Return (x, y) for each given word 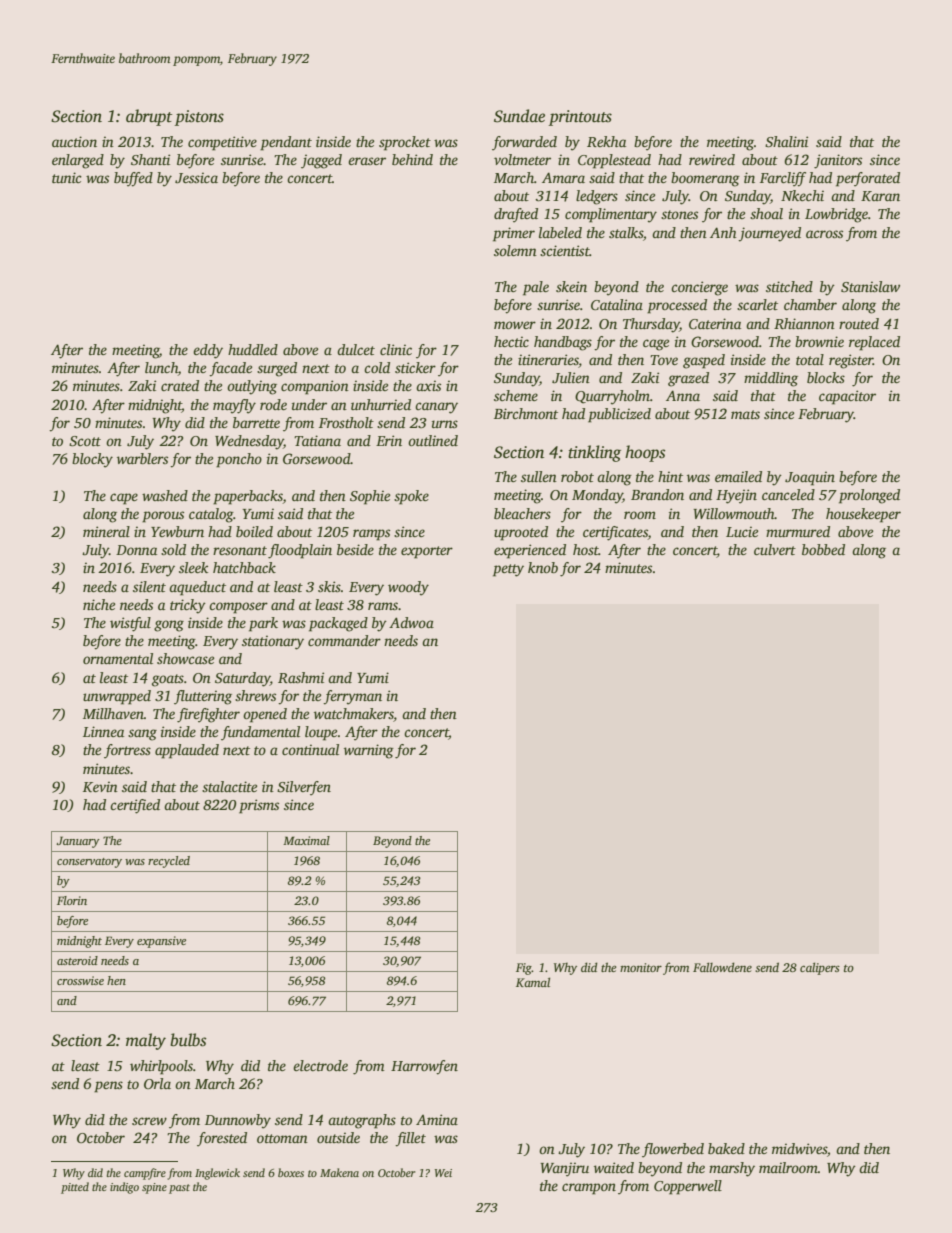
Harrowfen (424, 1067)
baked (726, 1148)
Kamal (533, 982)
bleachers (522, 513)
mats (745, 414)
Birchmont (526, 413)
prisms (259, 806)
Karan (880, 196)
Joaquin (810, 478)
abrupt (149, 117)
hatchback (244, 567)
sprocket (405, 143)
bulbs (188, 1040)
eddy (208, 351)
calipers (820, 968)
